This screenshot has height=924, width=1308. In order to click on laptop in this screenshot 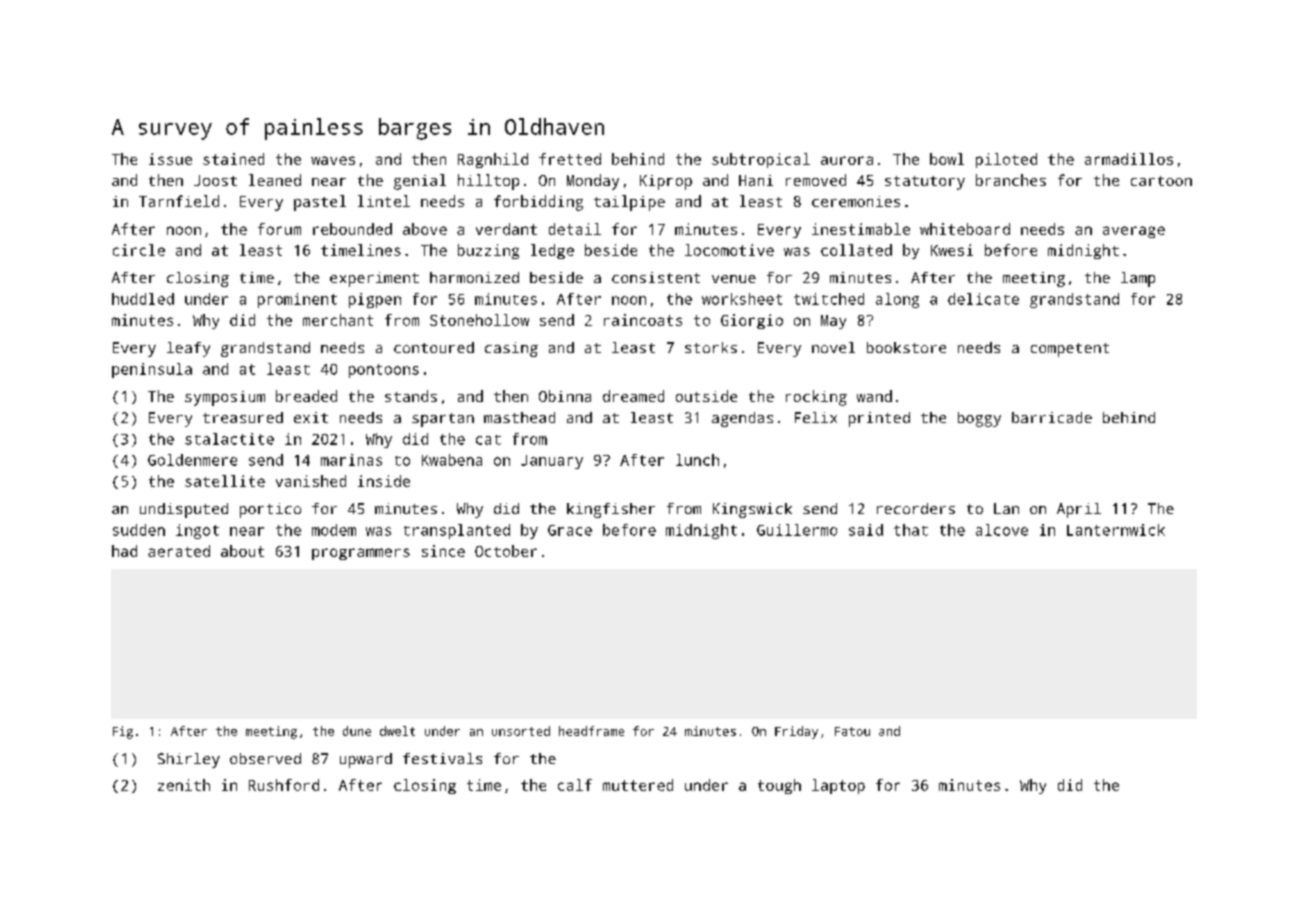, I will do `click(838, 786)`.
